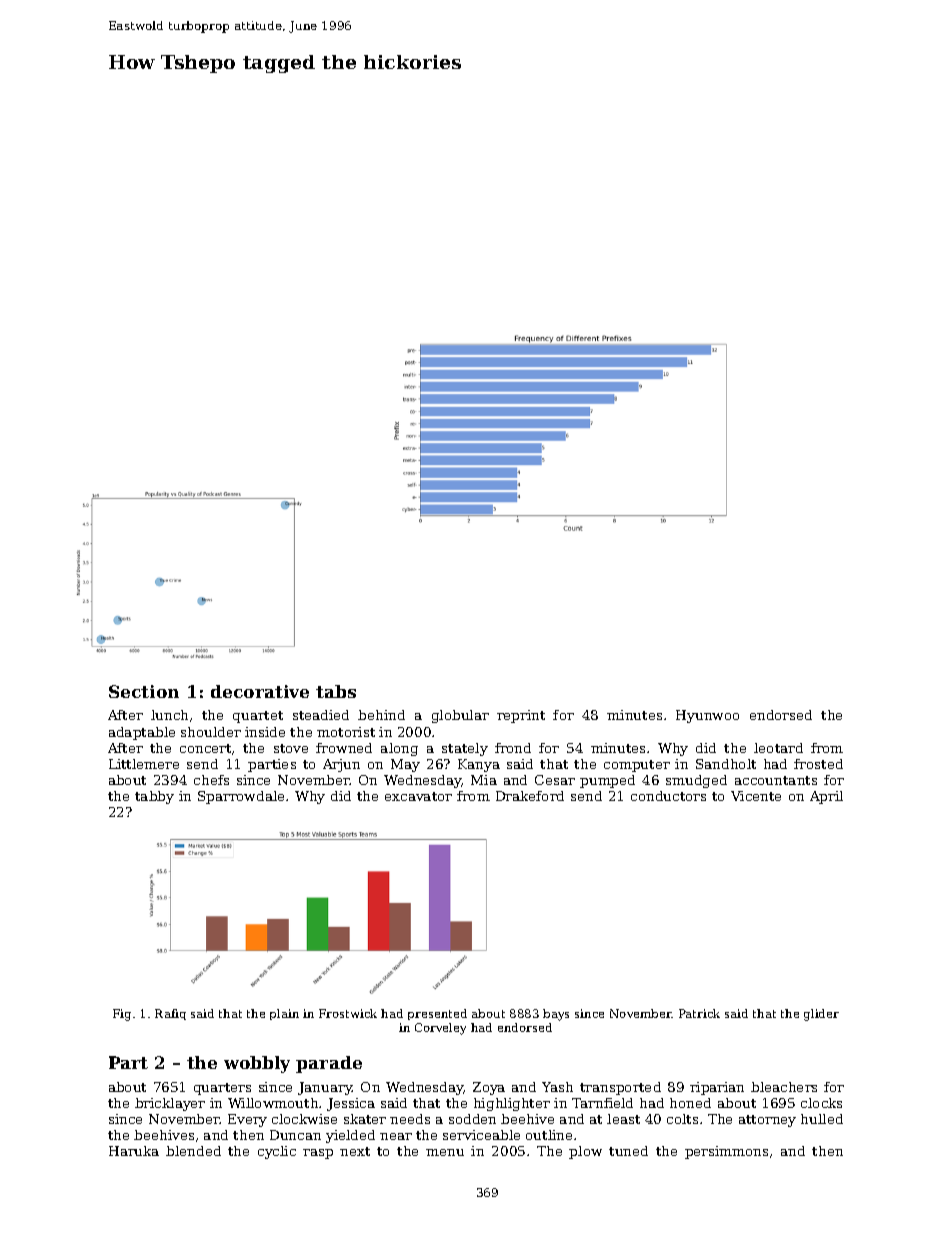 The height and width of the page is (1233, 952). Describe the element at coordinates (821, 1015) in the page. I see `glider` at that location.
